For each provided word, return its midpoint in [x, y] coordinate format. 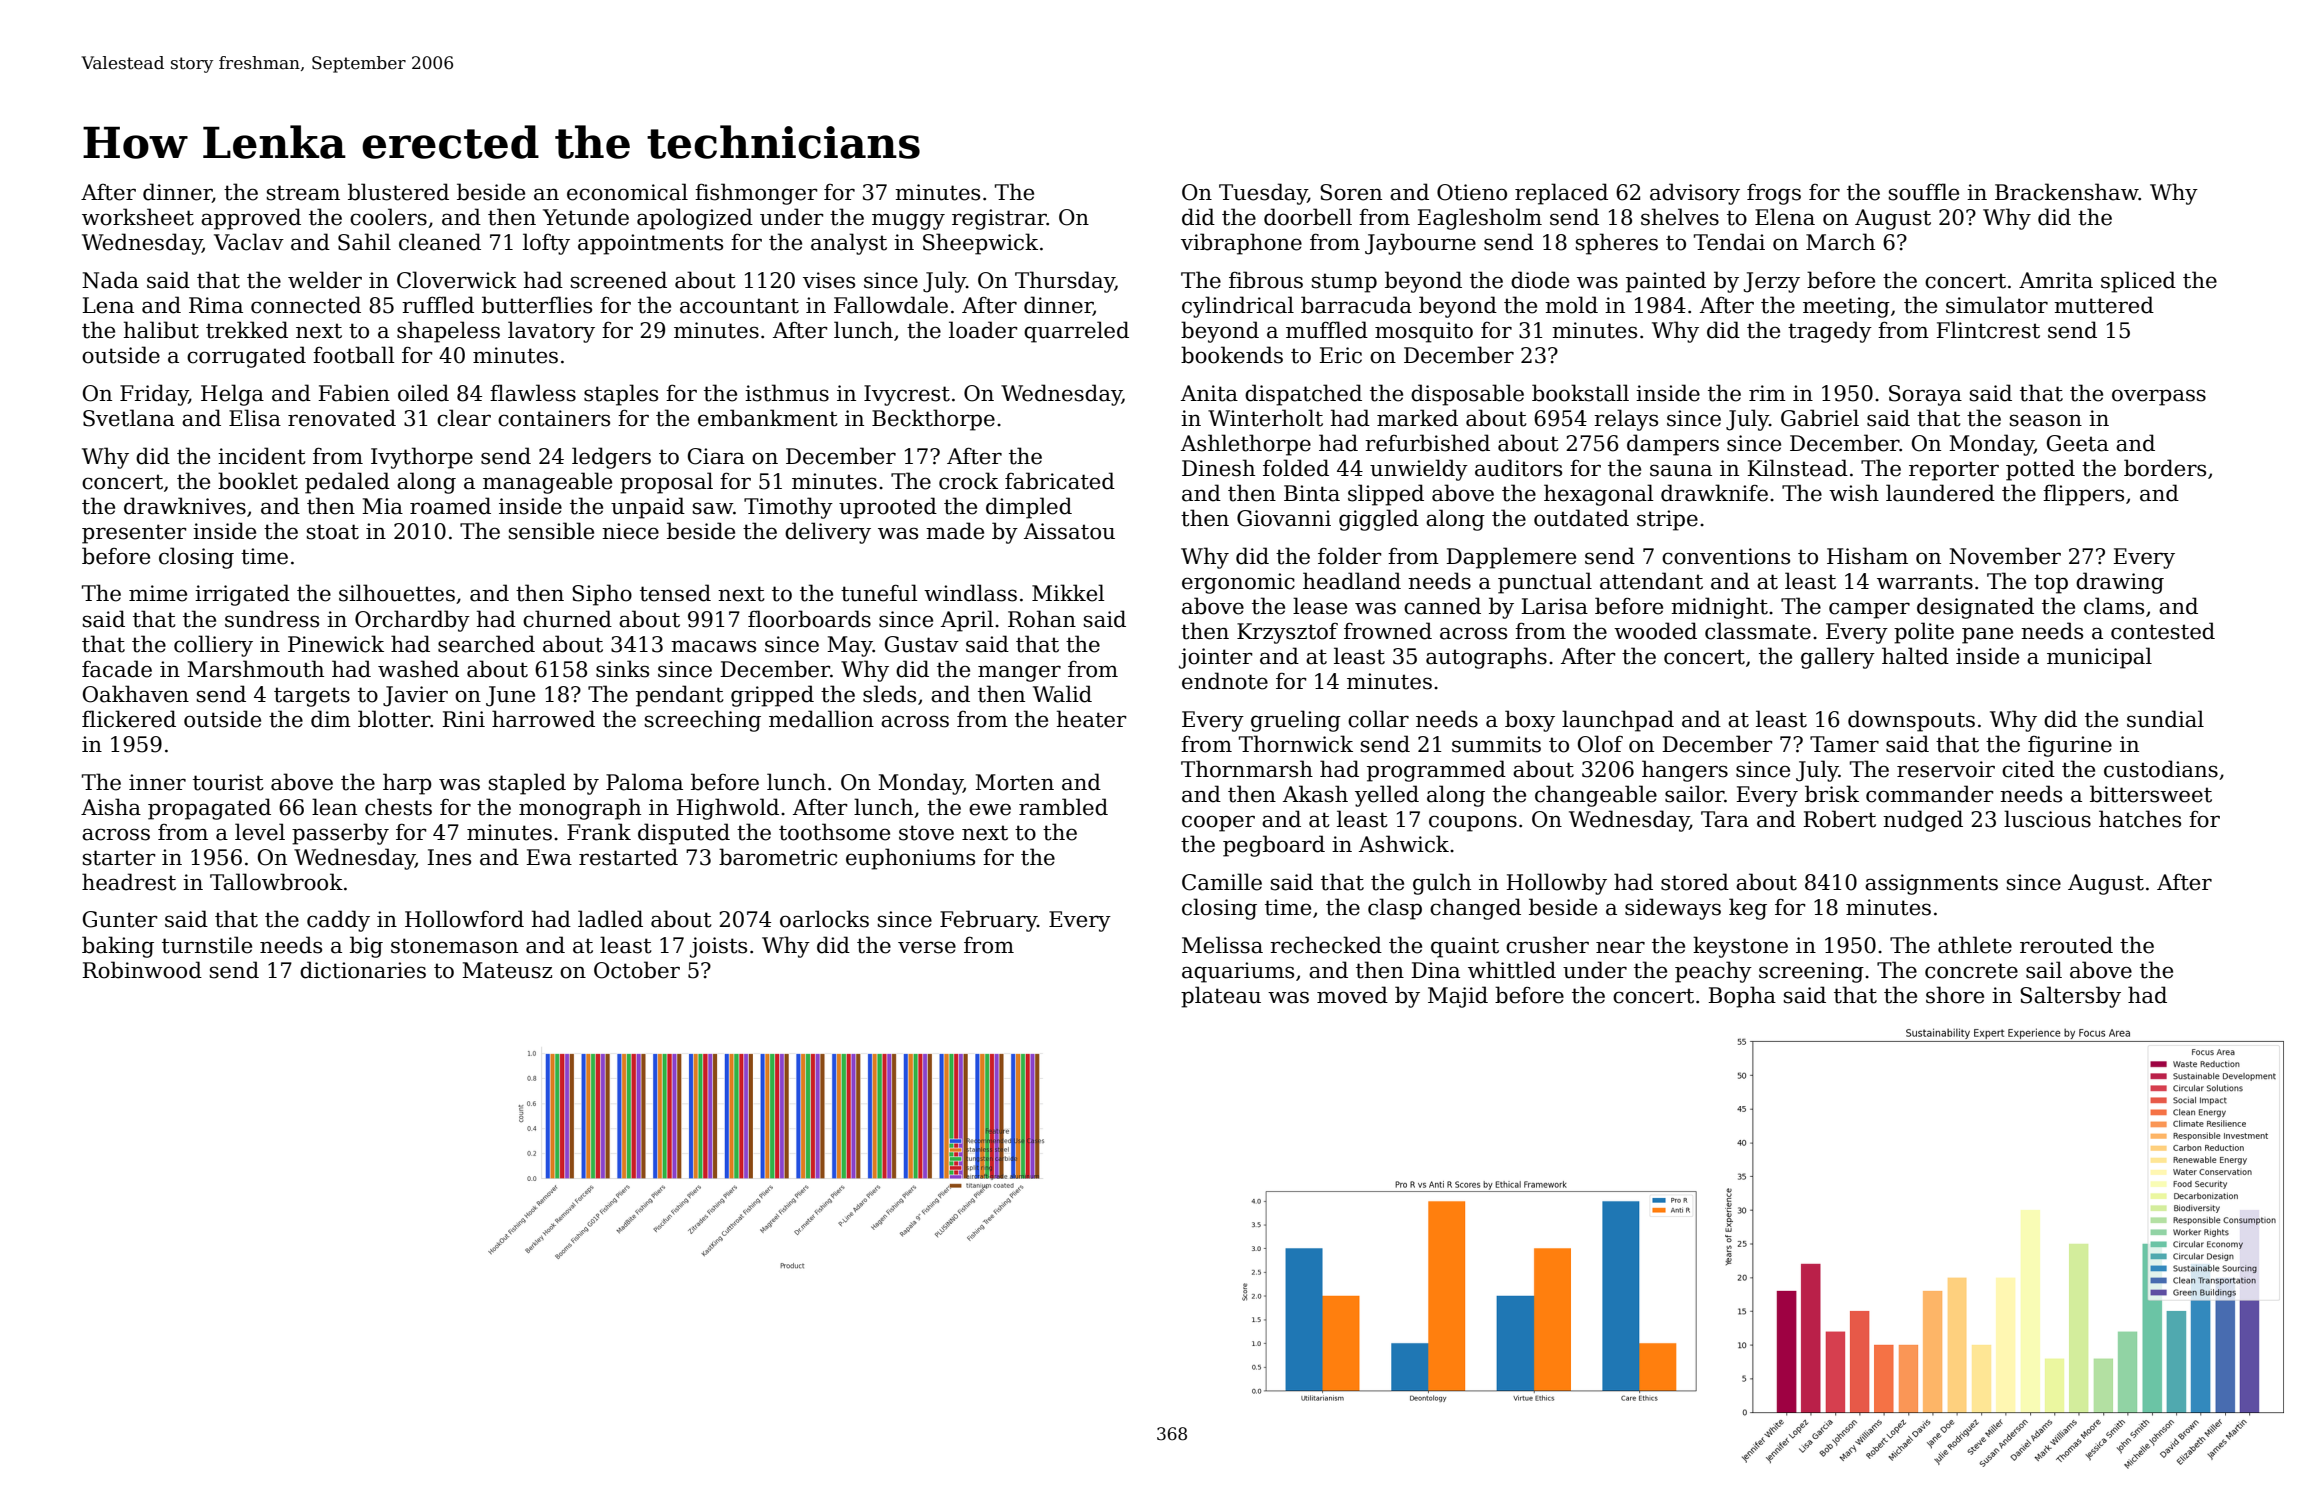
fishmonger [756, 194]
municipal [2099, 658]
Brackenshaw [2067, 192]
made [955, 531]
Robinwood [142, 970]
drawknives [185, 506]
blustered [398, 192]
